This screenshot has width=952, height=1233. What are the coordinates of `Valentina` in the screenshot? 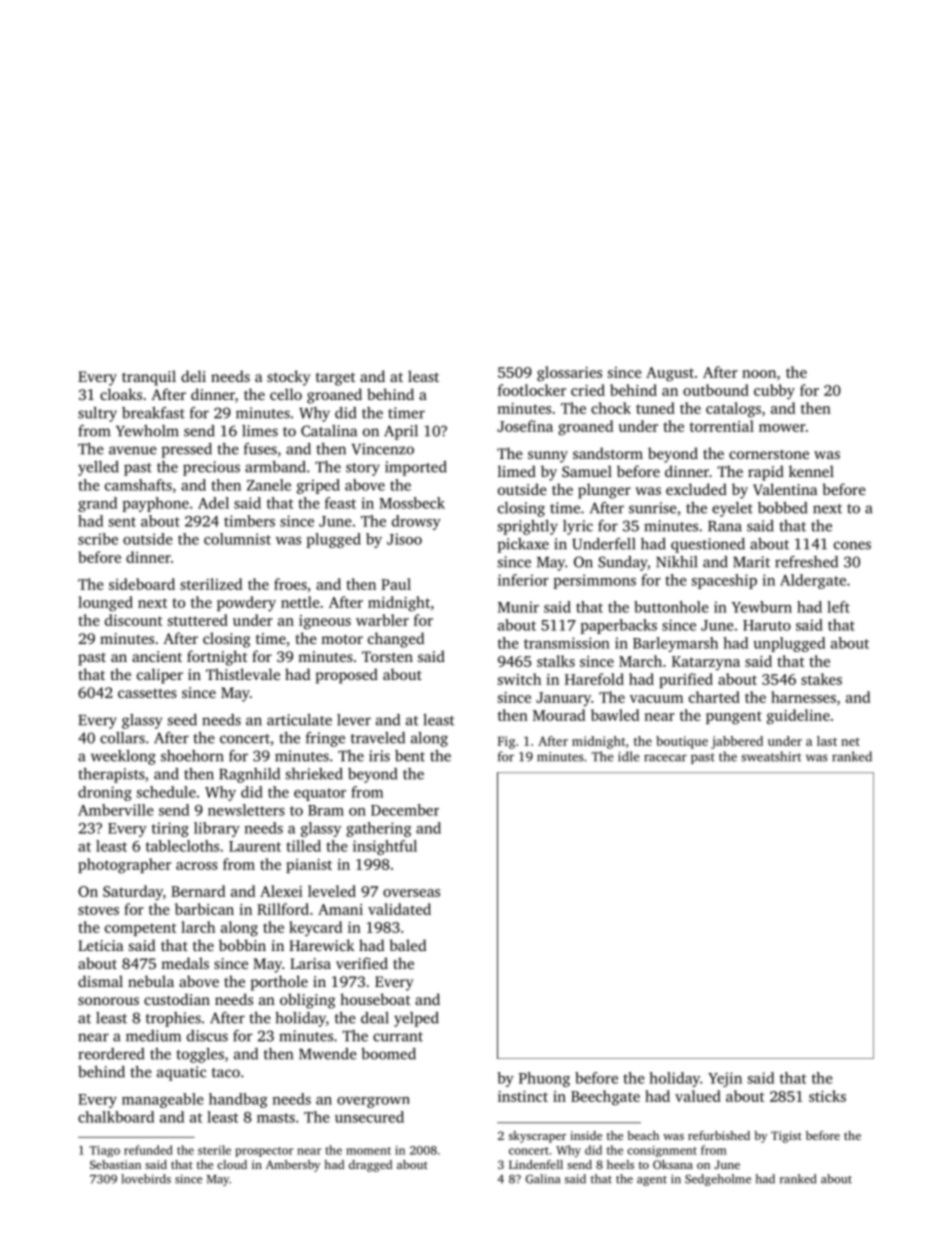 It's located at (785, 489).
